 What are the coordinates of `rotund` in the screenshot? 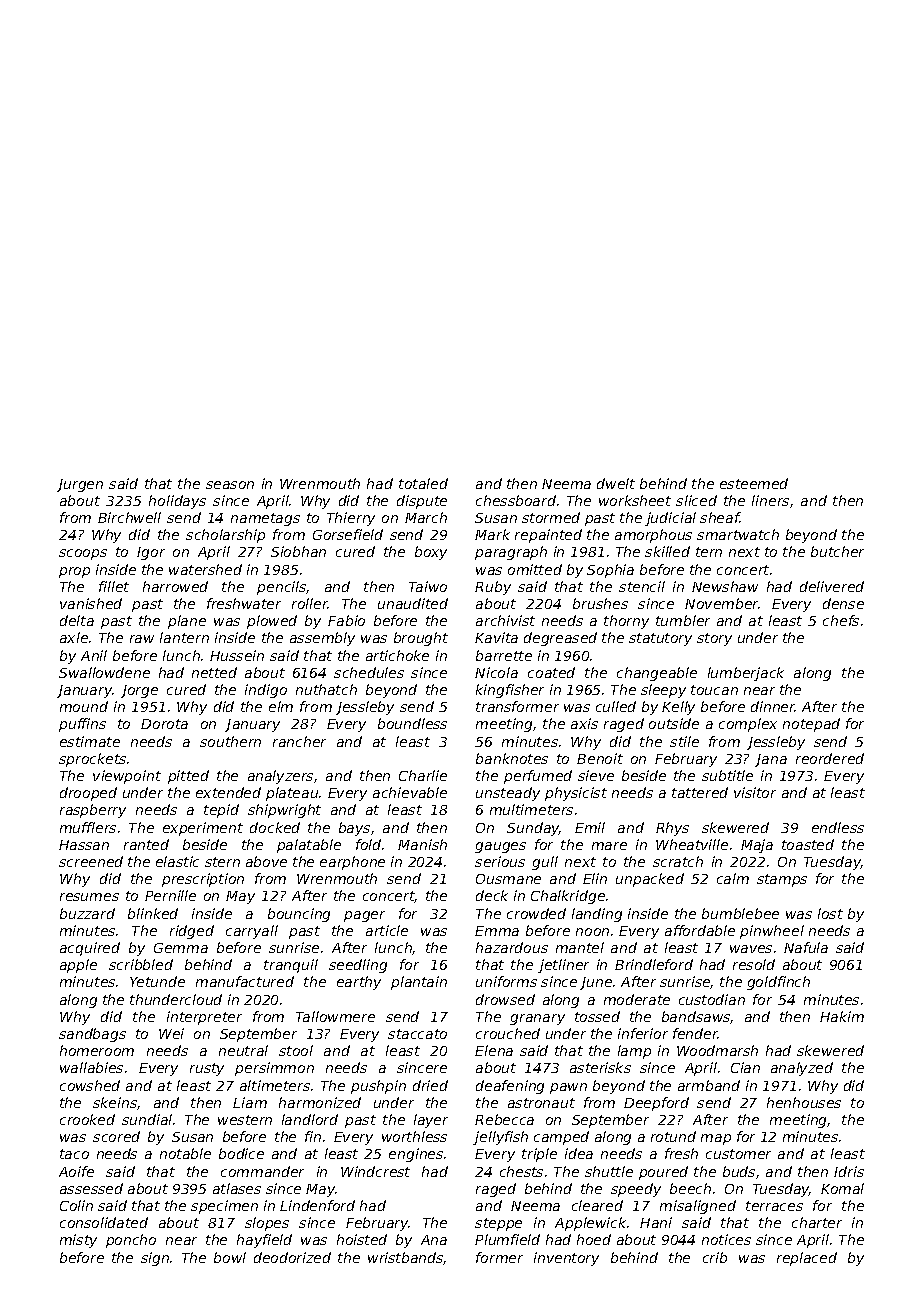 It's located at (673, 1136).
